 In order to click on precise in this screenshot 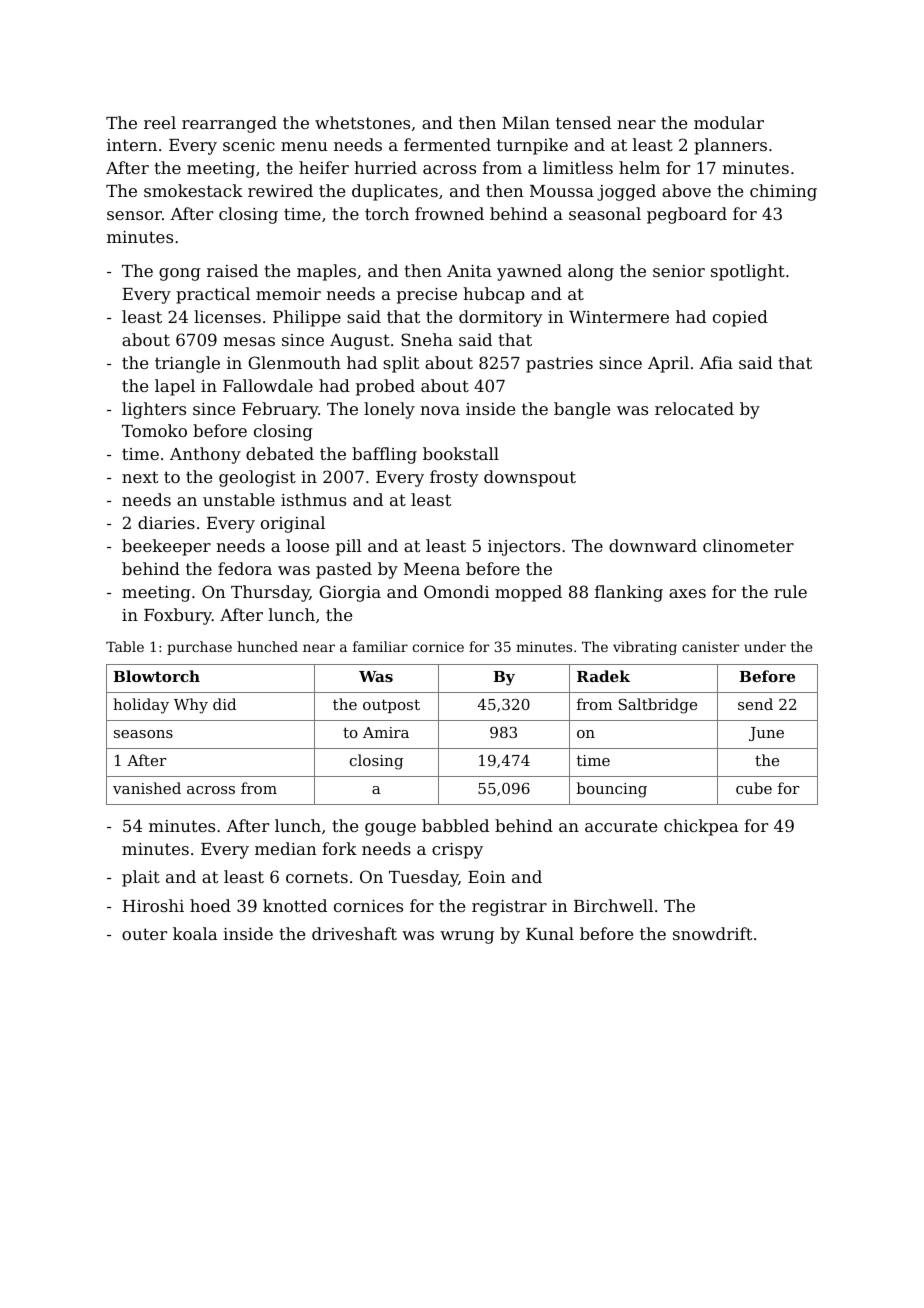, I will do `click(427, 296)`.
